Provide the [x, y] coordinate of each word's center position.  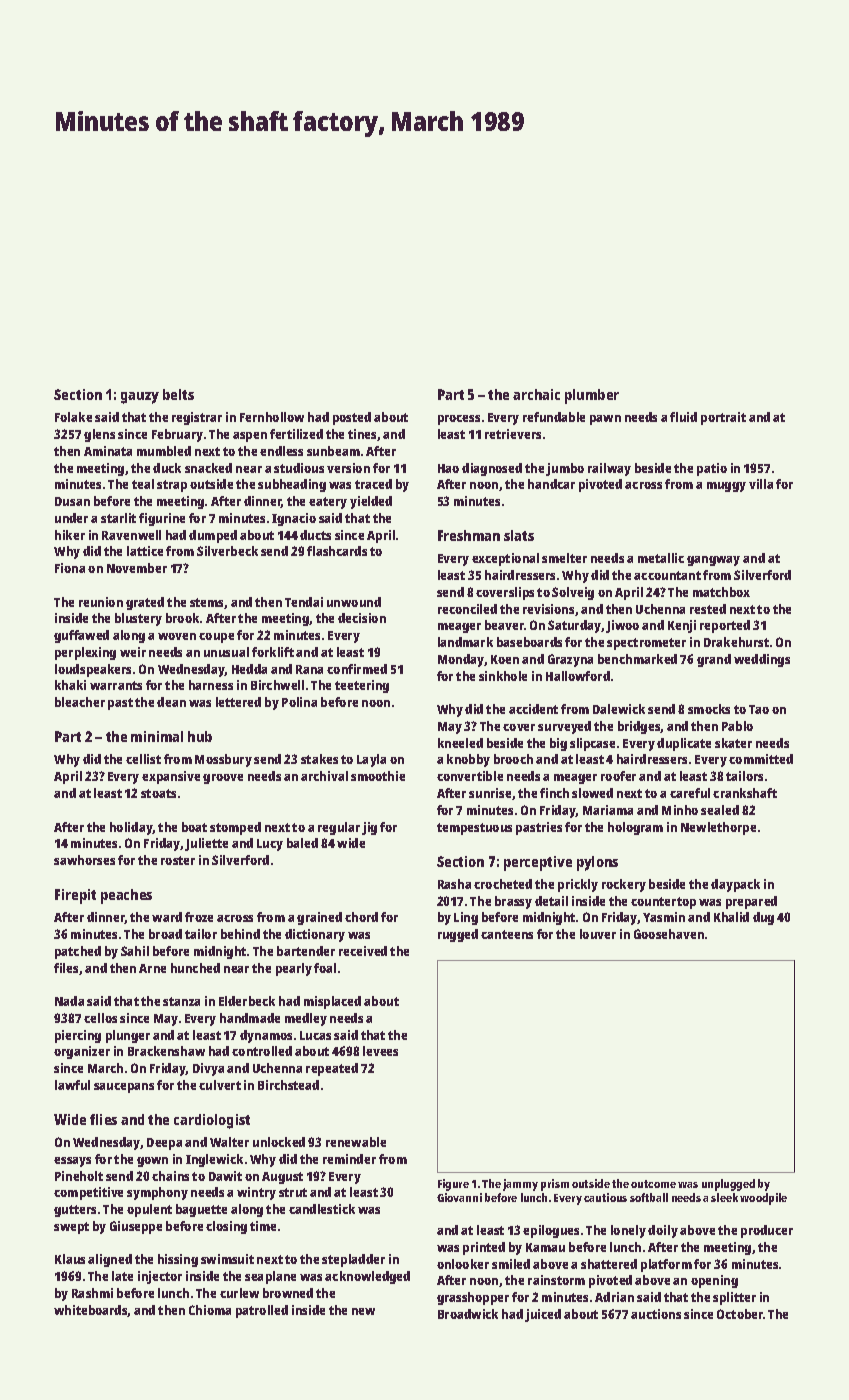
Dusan [72, 501]
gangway [713, 561]
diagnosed [492, 469]
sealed [720, 810]
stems [207, 603]
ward [167, 917]
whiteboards [91, 1311]
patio [712, 469]
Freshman [469, 535]
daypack [735, 885]
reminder [349, 1159]
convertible [470, 776]
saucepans [124, 1088]
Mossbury [223, 760]
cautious [605, 1197]
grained [319, 918]
